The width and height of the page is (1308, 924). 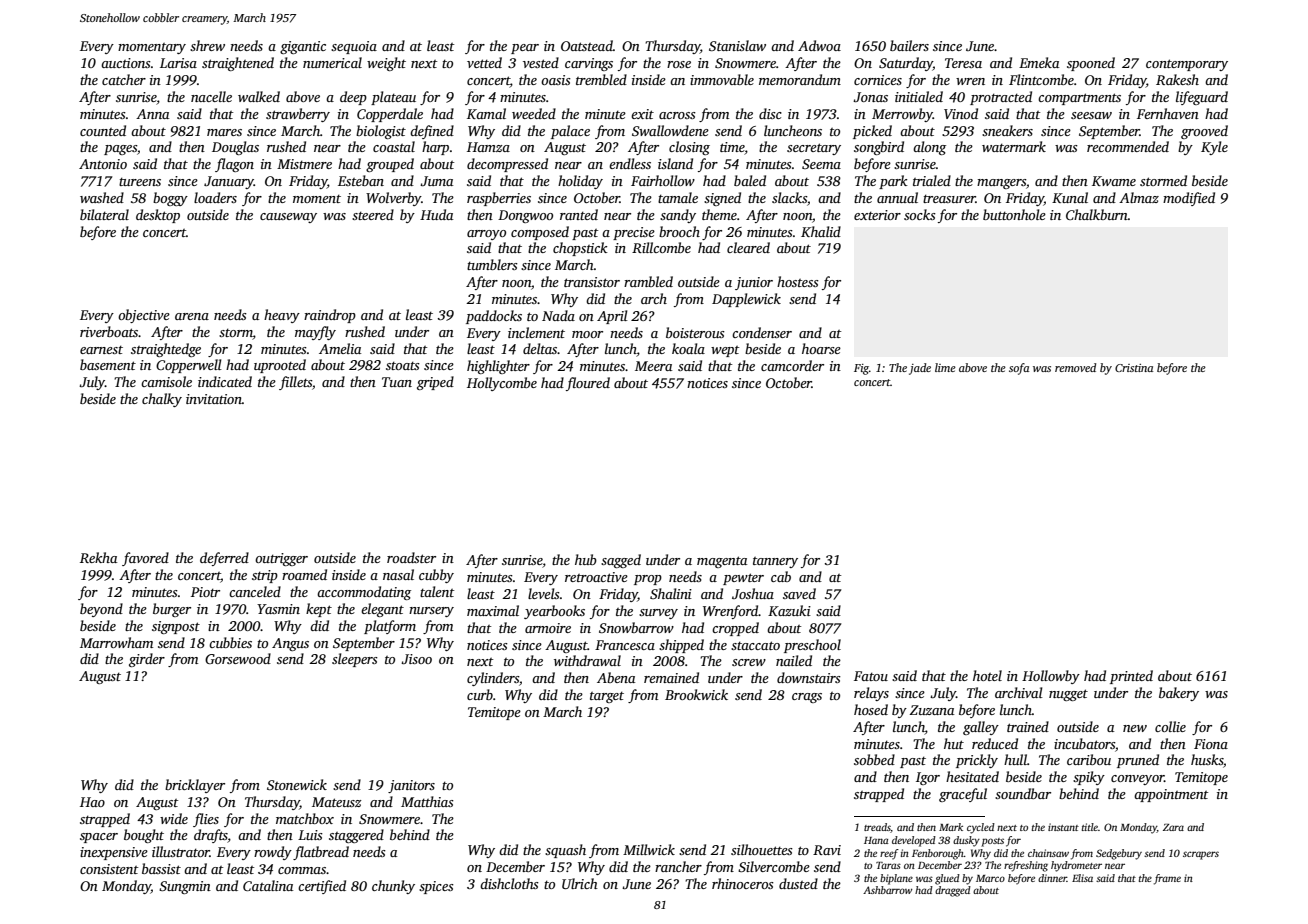 I want to click on Kyle, so click(x=1214, y=148).
